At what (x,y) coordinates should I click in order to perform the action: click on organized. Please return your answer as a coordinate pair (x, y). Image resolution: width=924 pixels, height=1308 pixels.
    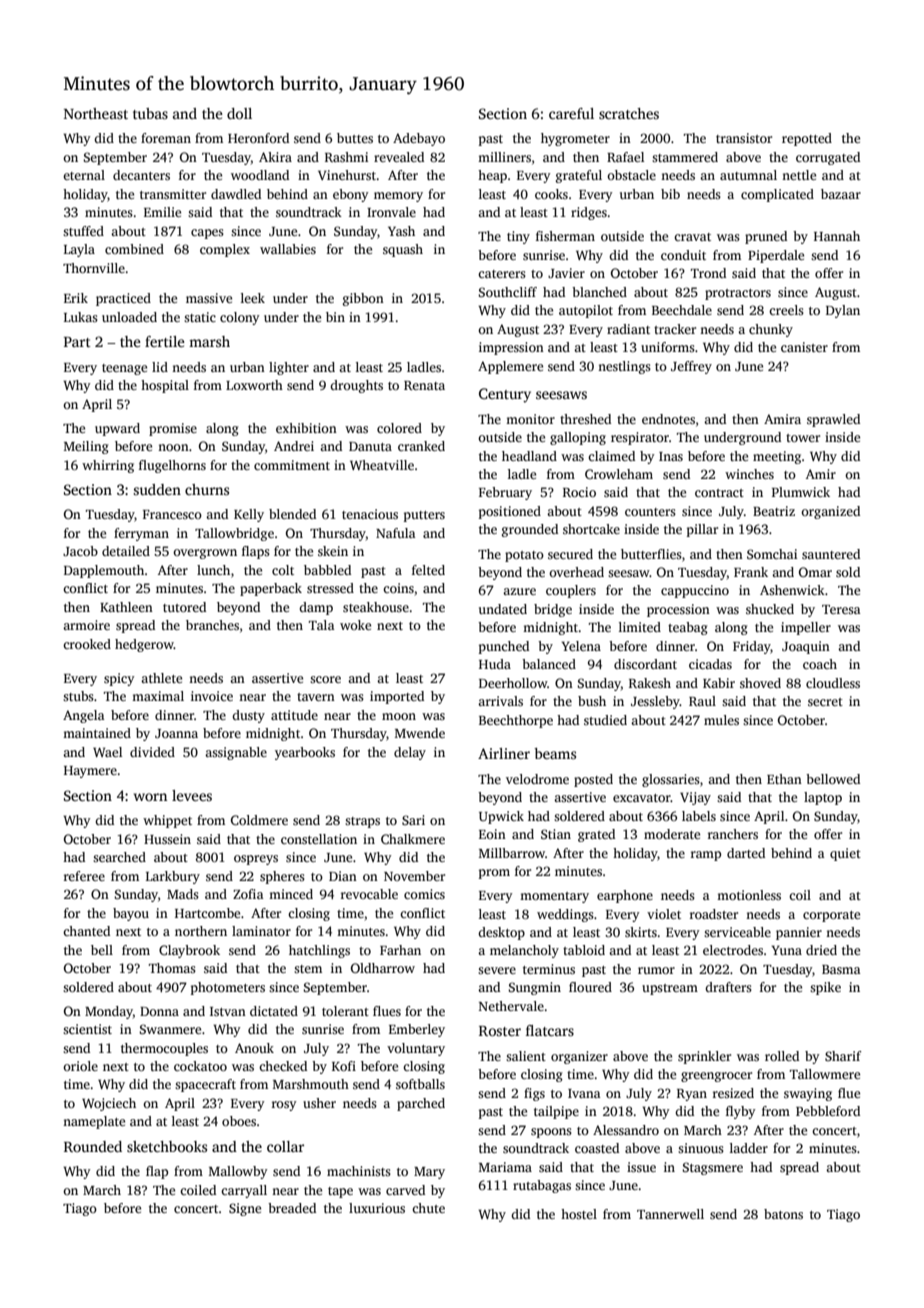
    Looking at the image, I should click on (830, 512).
